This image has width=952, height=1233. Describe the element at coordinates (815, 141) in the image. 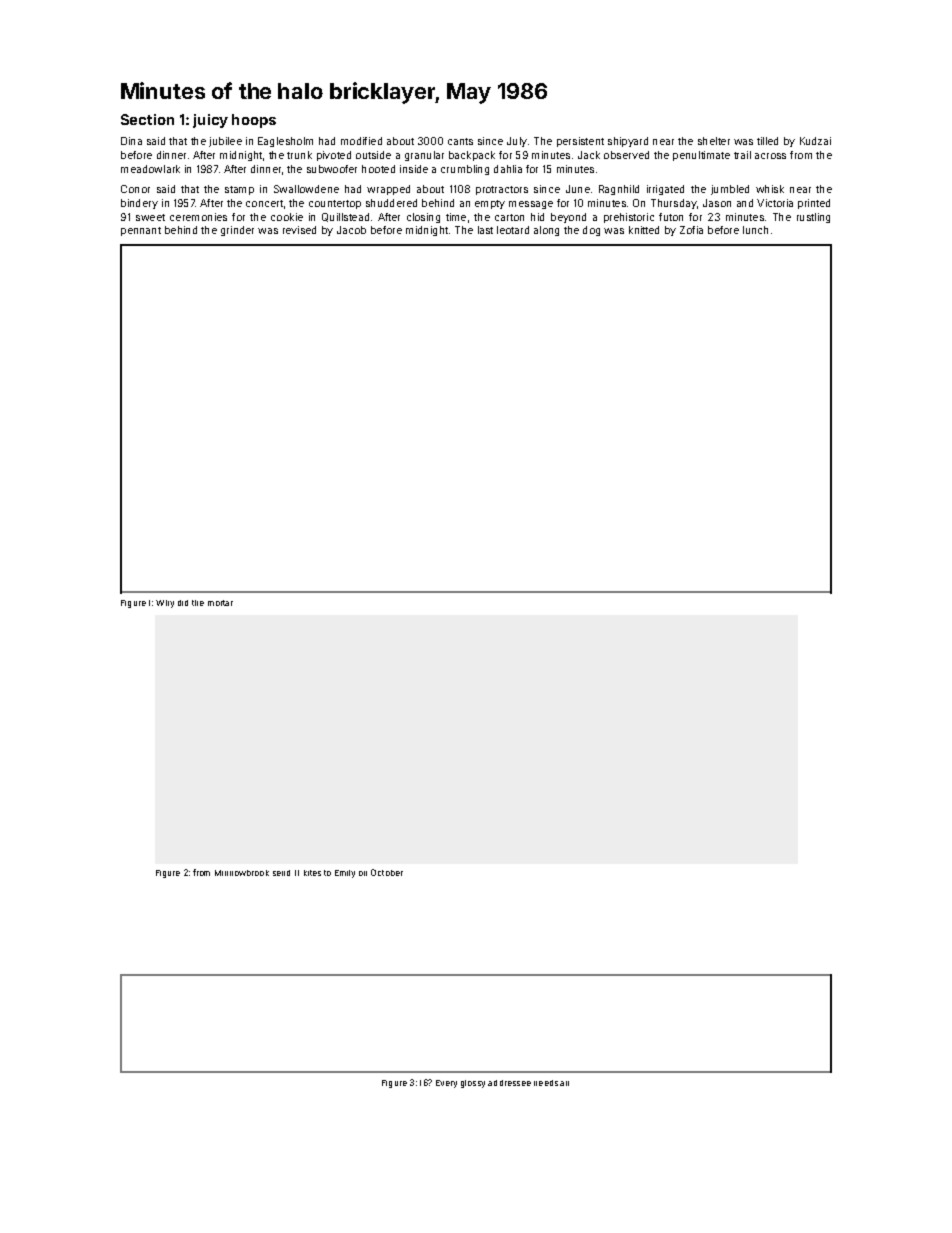

I see `Kudzai` at that location.
